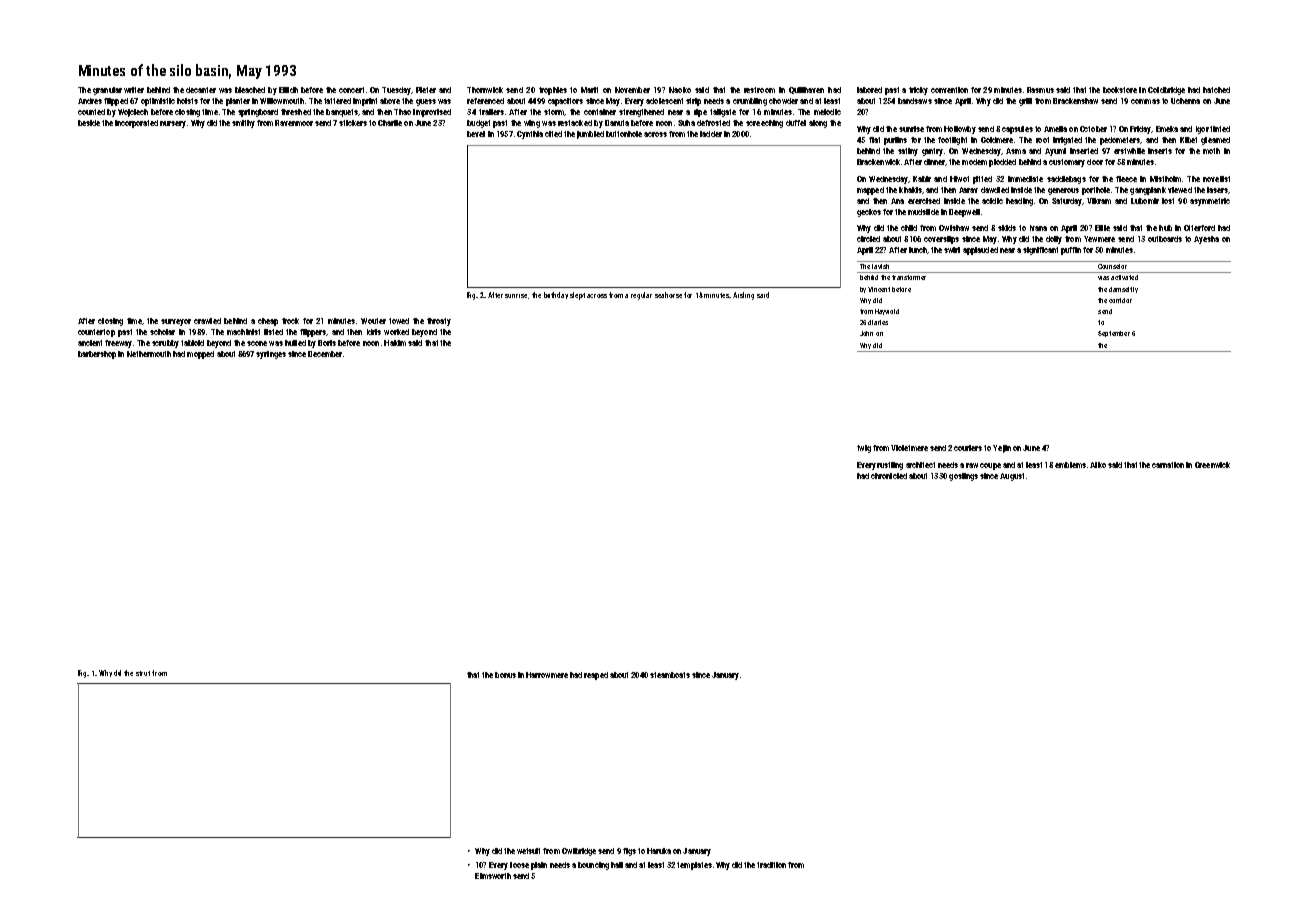 This page has height=924, width=1308. Describe the element at coordinates (670, 675) in the page. I see `steamboats` at that location.
